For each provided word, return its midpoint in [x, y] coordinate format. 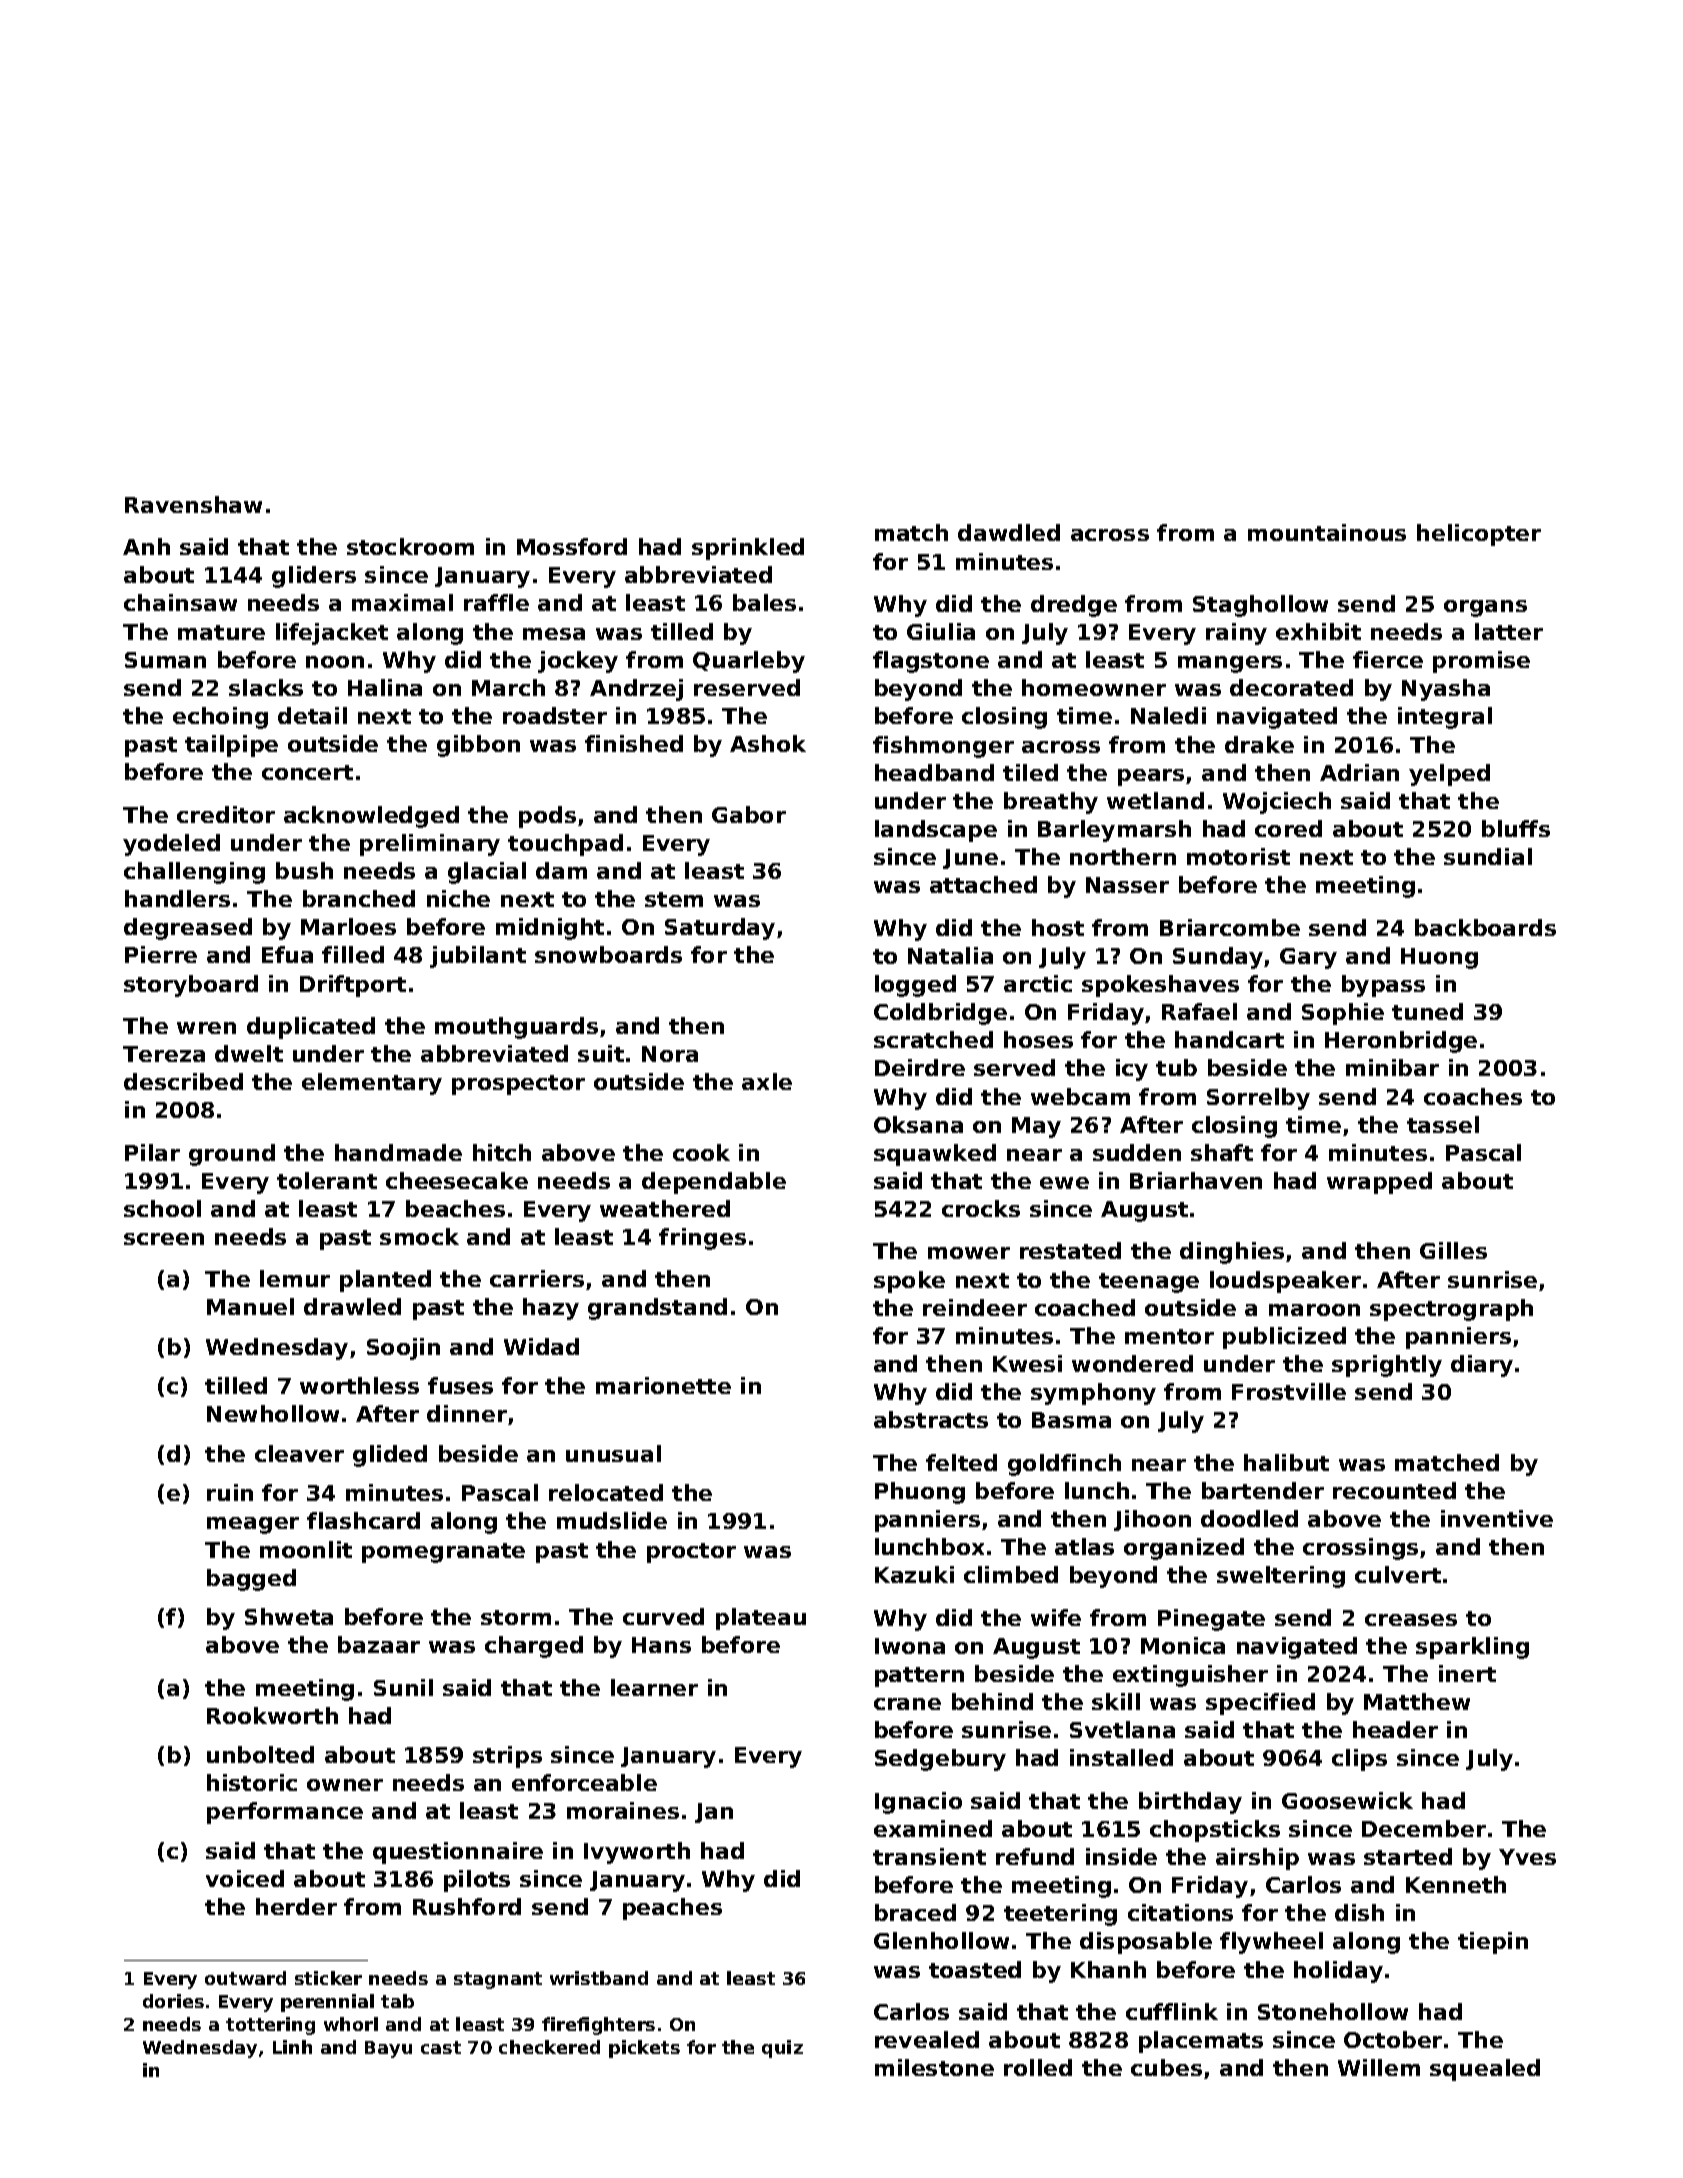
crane [907, 1704]
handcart [1229, 1039]
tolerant [327, 1180]
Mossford [572, 546]
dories [173, 2001]
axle [767, 1081]
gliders [314, 577]
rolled [1038, 2067]
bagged [251, 1580]
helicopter [1479, 535]
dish [1359, 1912]
